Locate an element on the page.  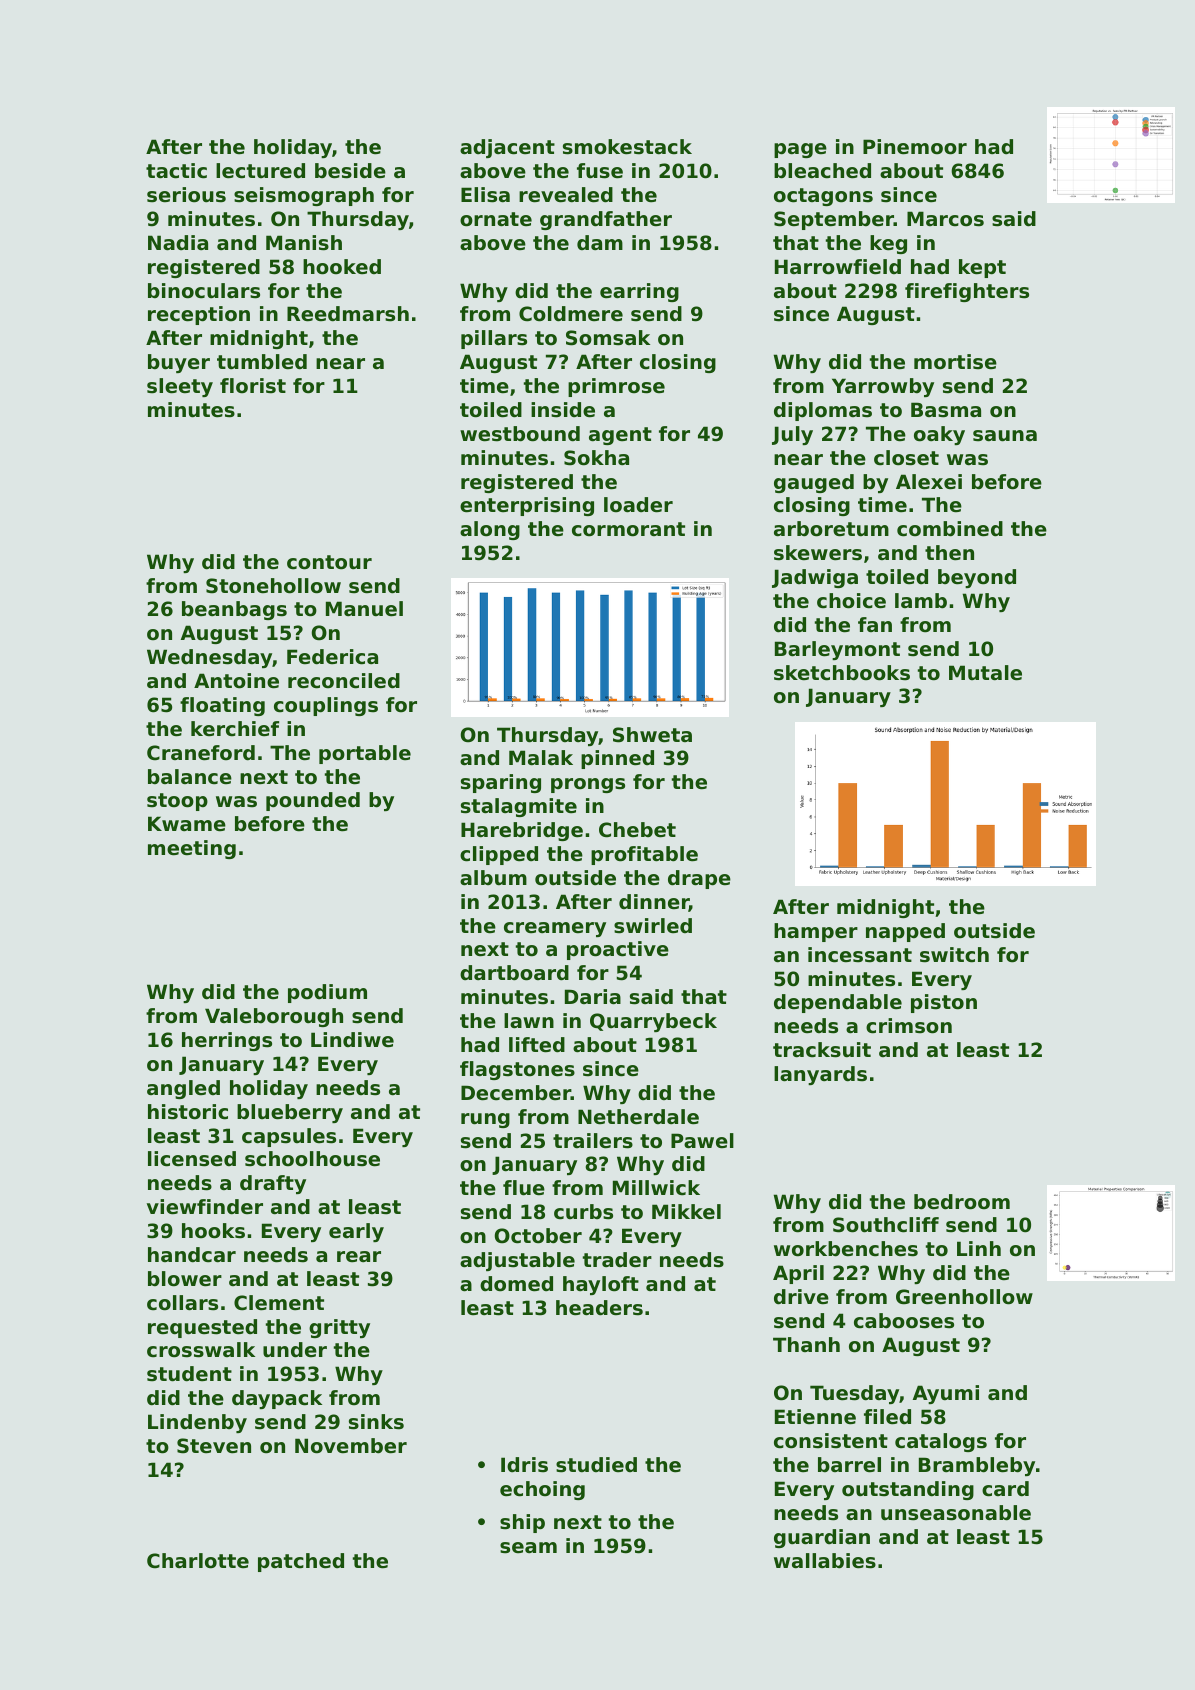
Federica is located at coordinates (332, 657).
